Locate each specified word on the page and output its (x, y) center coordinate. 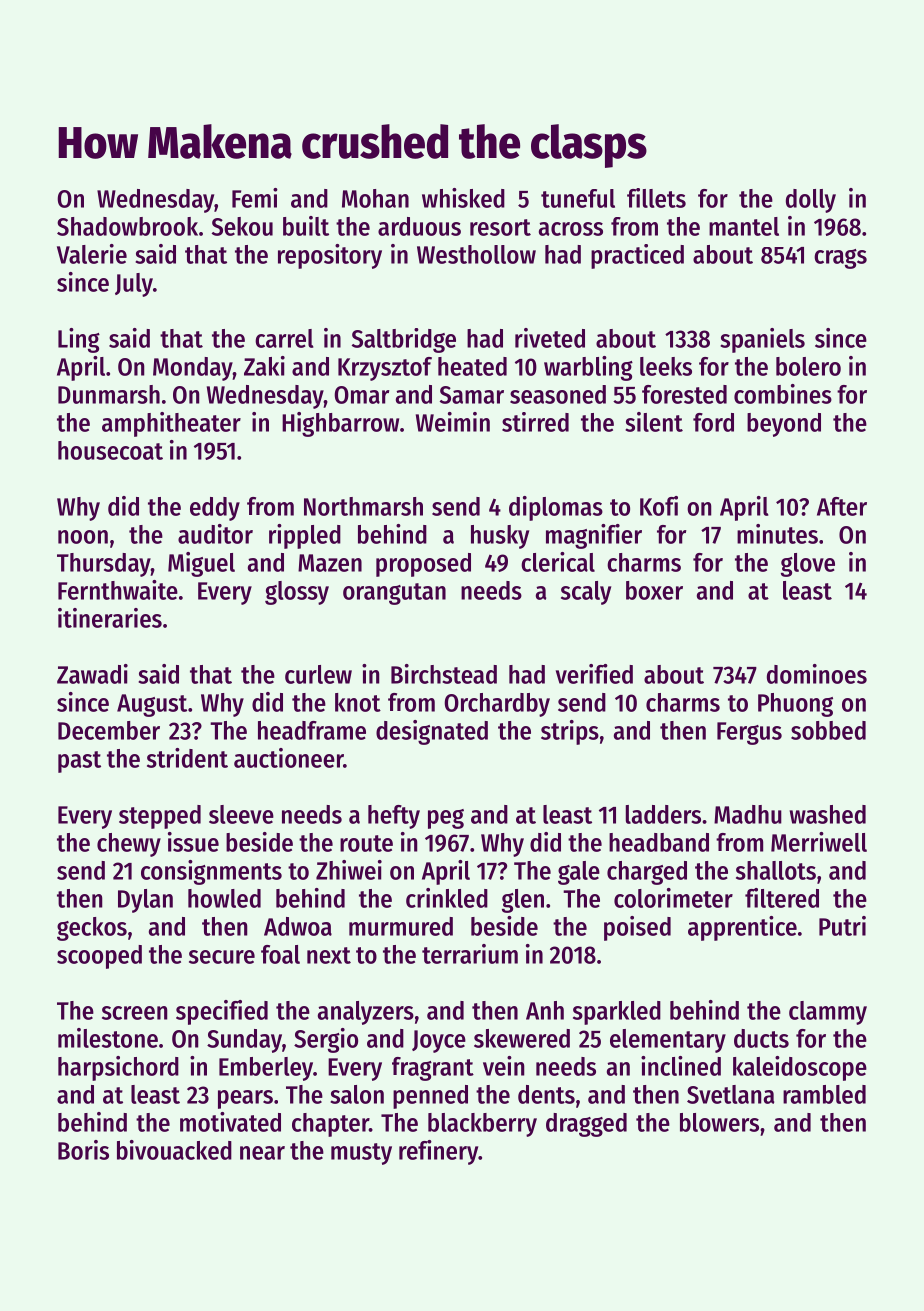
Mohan (375, 198)
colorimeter (673, 898)
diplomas (556, 508)
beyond (784, 425)
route (366, 843)
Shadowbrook (127, 226)
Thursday (104, 565)
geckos (92, 929)
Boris (83, 1150)
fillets (656, 198)
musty (361, 1154)
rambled (824, 1094)
